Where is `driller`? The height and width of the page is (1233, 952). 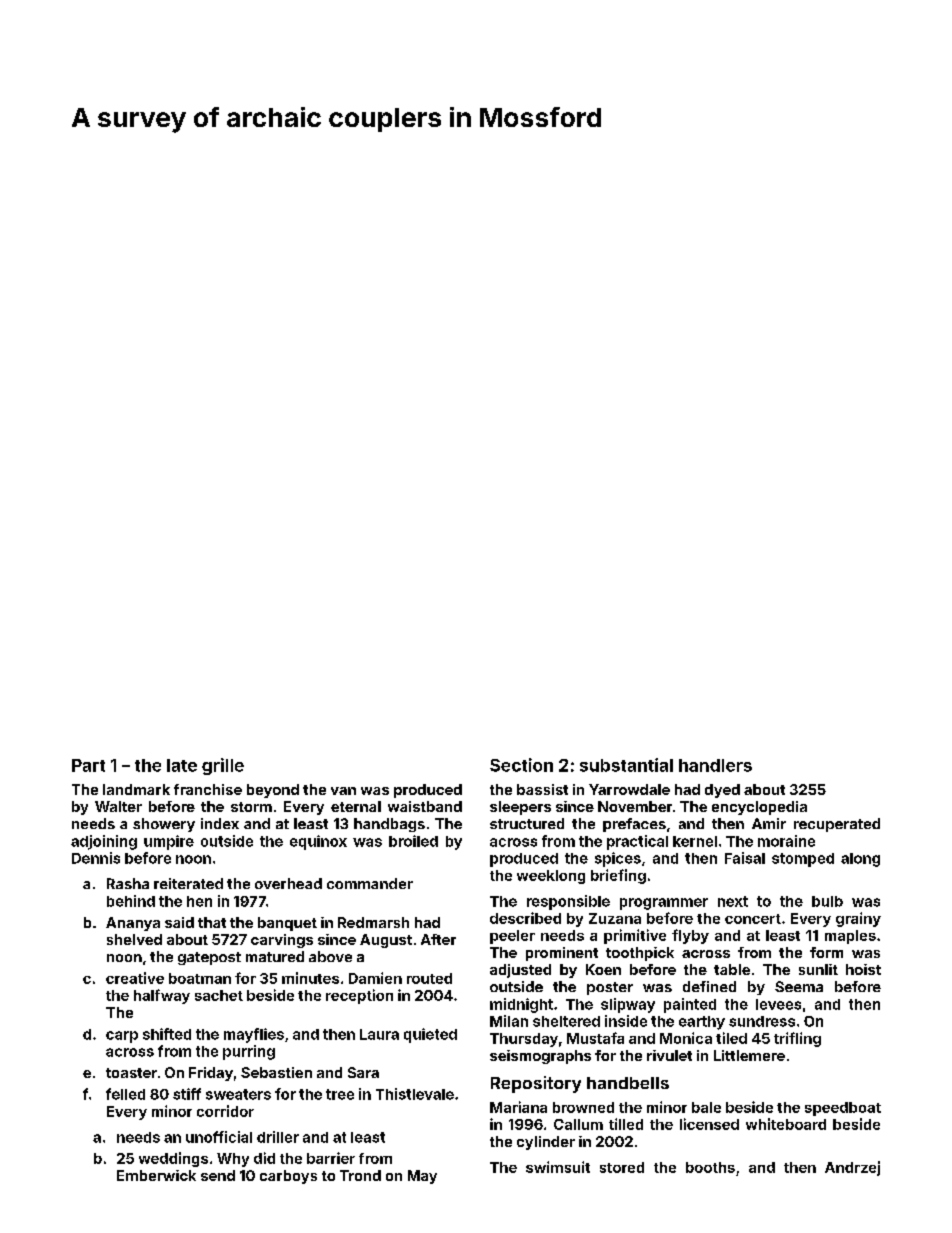
driller is located at coordinates (278, 1137).
